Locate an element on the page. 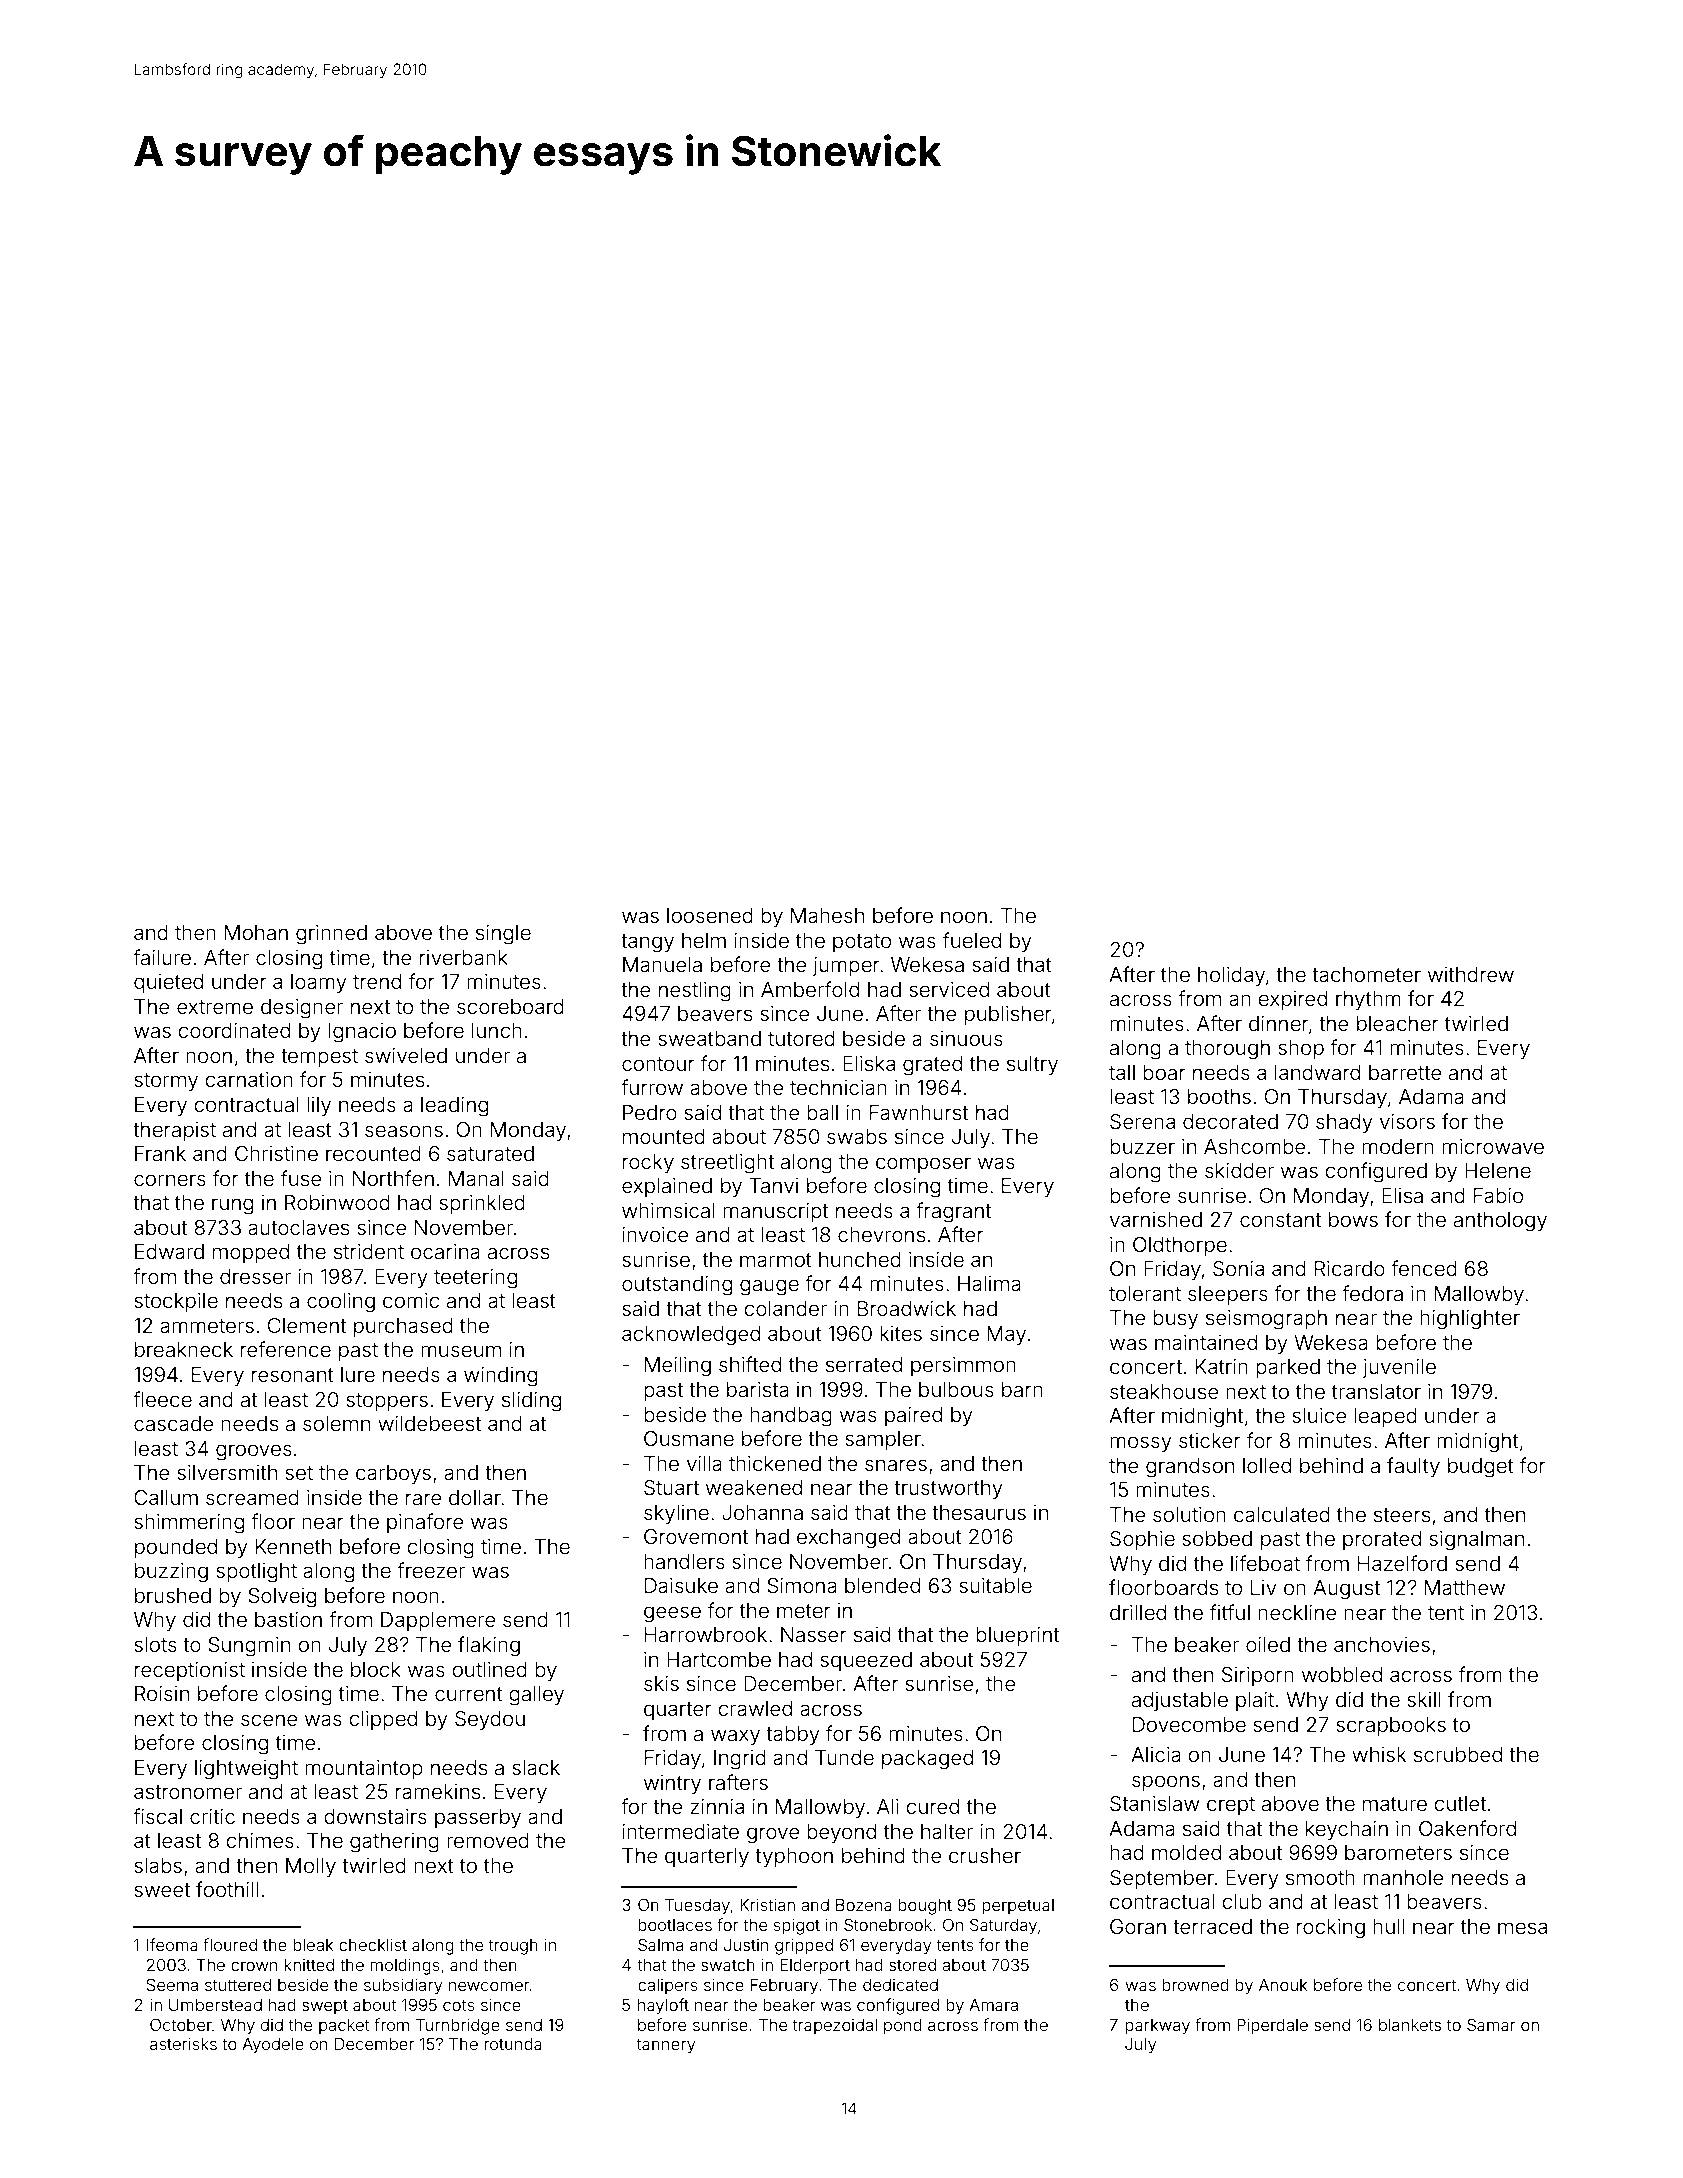  fueled is located at coordinates (972, 940).
